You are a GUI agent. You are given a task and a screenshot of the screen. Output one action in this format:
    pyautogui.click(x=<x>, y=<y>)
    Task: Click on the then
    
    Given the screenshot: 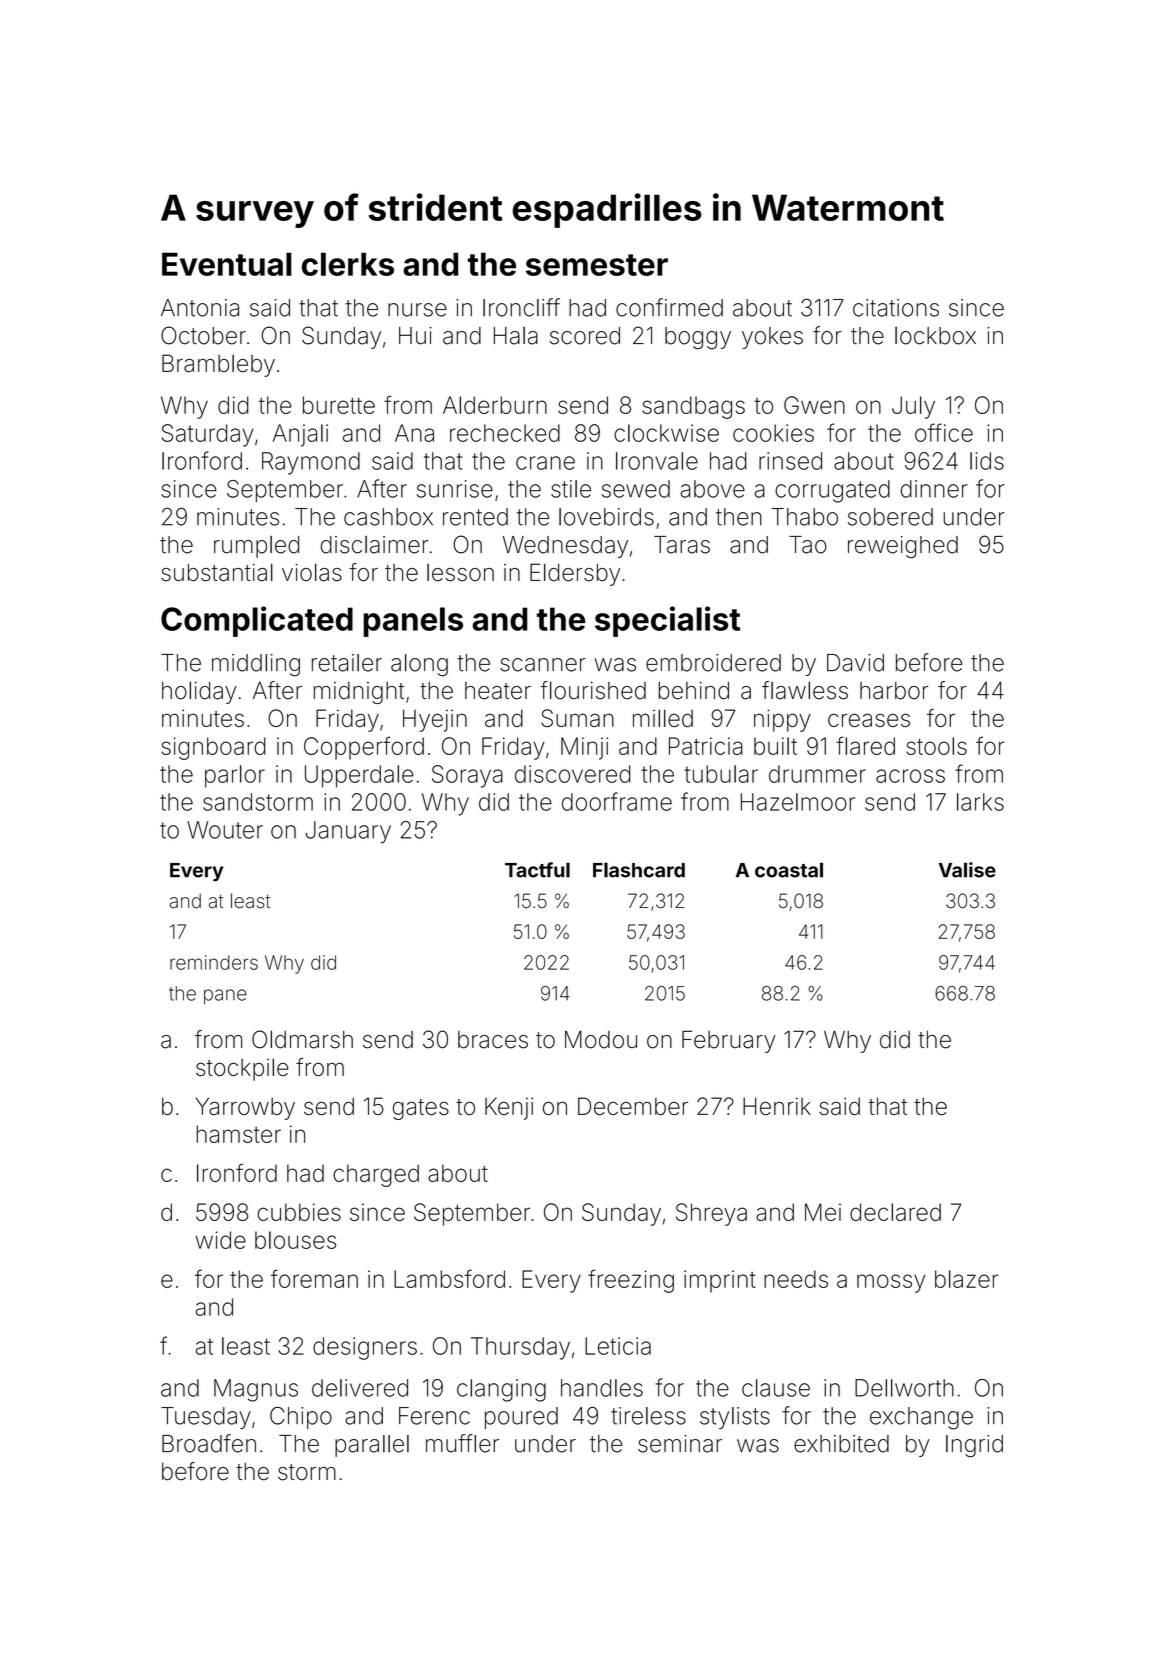 What is the action you would take?
    pyautogui.click(x=739, y=517)
